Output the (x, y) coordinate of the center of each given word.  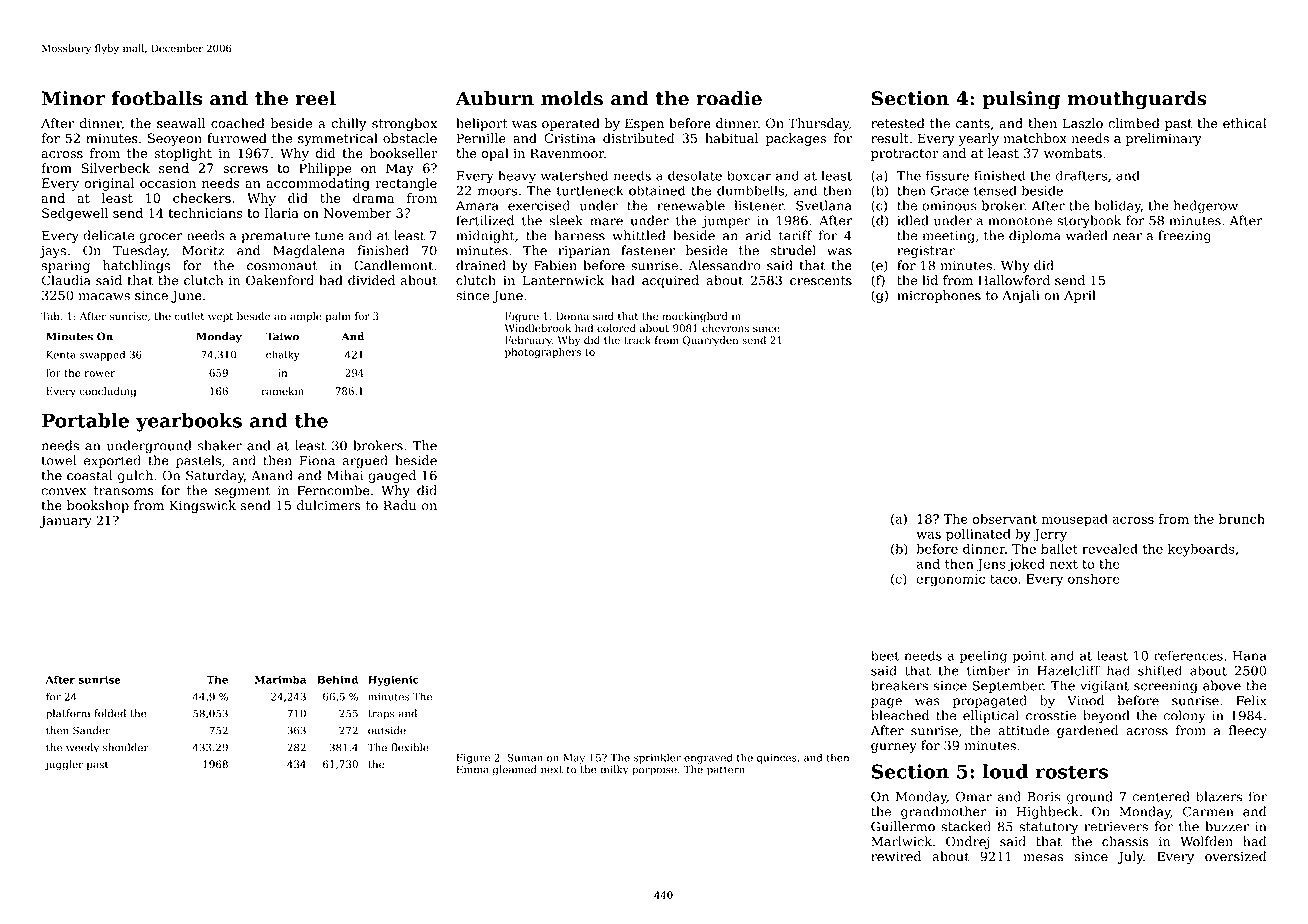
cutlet (189, 316)
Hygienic (393, 681)
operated (571, 124)
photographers (543, 353)
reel (316, 98)
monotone (1020, 221)
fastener (648, 250)
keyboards (1201, 550)
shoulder (126, 747)
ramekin (283, 391)
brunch (1242, 519)
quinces (777, 759)
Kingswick (203, 506)
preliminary (1164, 139)
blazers (1219, 796)
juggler (63, 765)
